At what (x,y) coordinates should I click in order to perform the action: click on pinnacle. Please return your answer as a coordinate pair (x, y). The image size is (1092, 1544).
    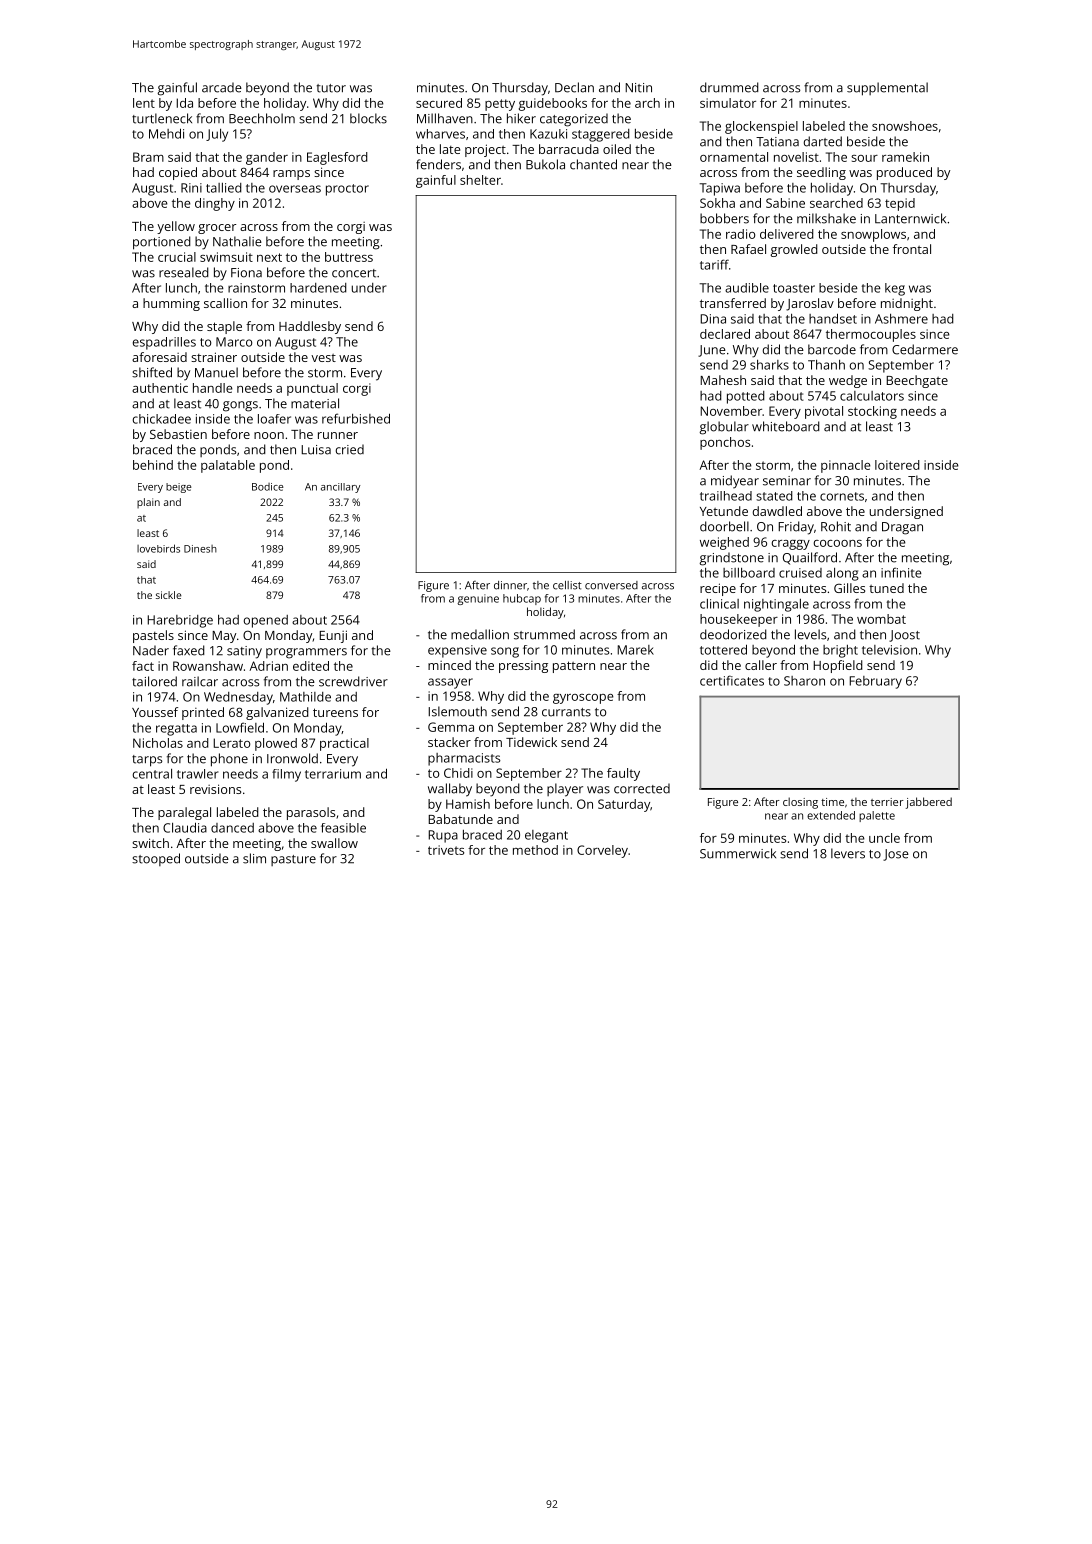
    Looking at the image, I should click on (846, 466).
